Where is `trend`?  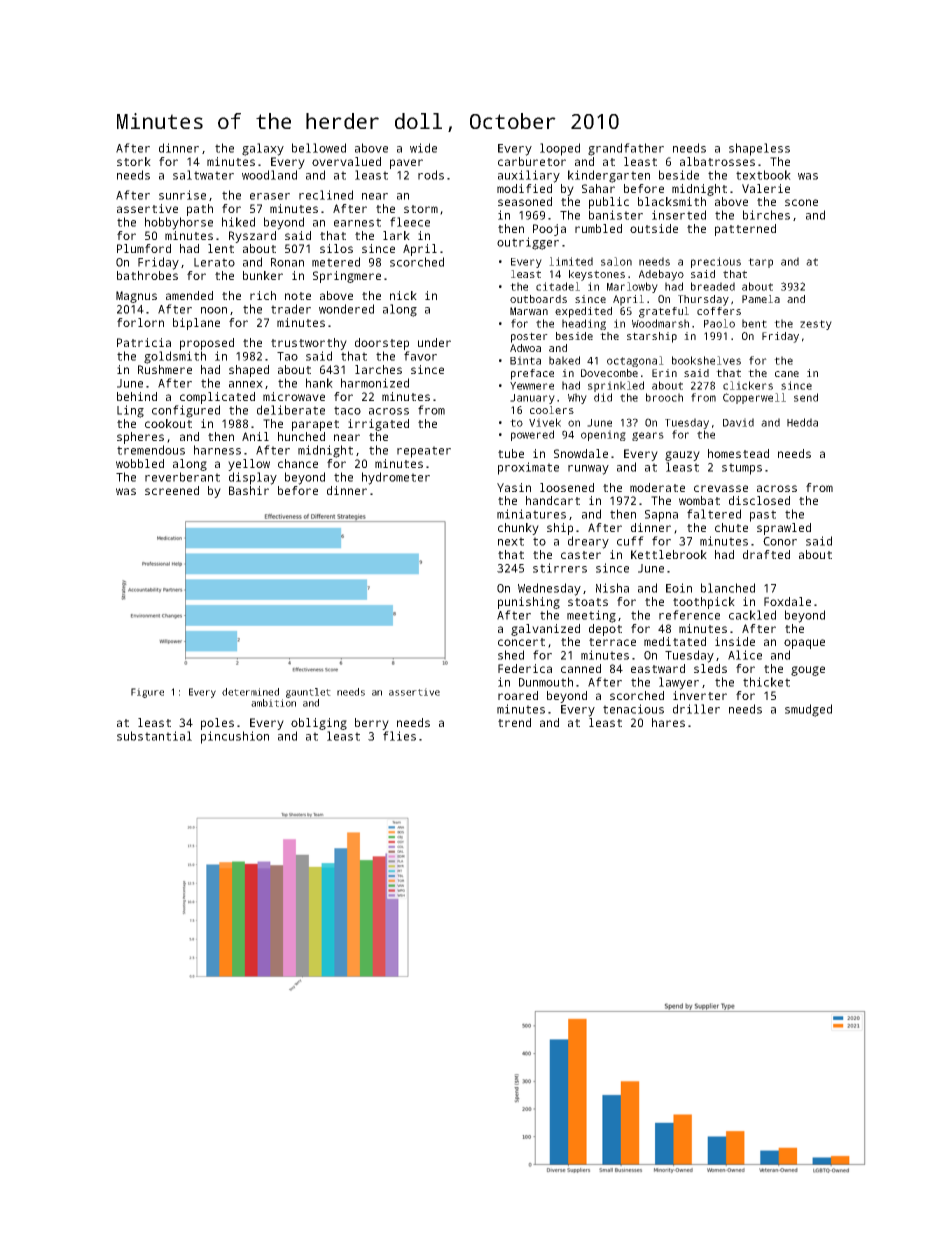
trend is located at coordinates (514, 722).
